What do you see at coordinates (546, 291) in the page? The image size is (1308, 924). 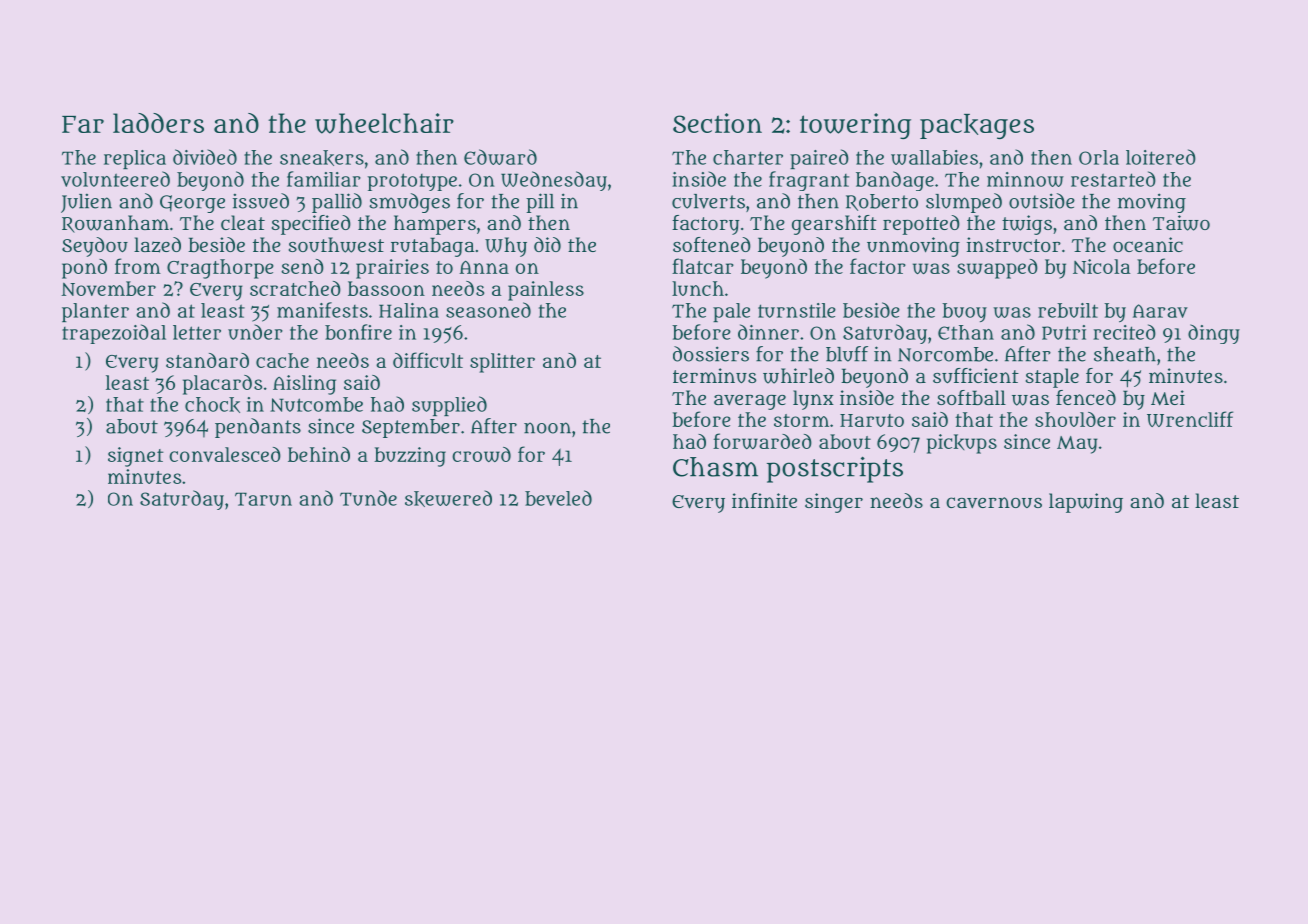 I see `painless` at bounding box center [546, 291].
